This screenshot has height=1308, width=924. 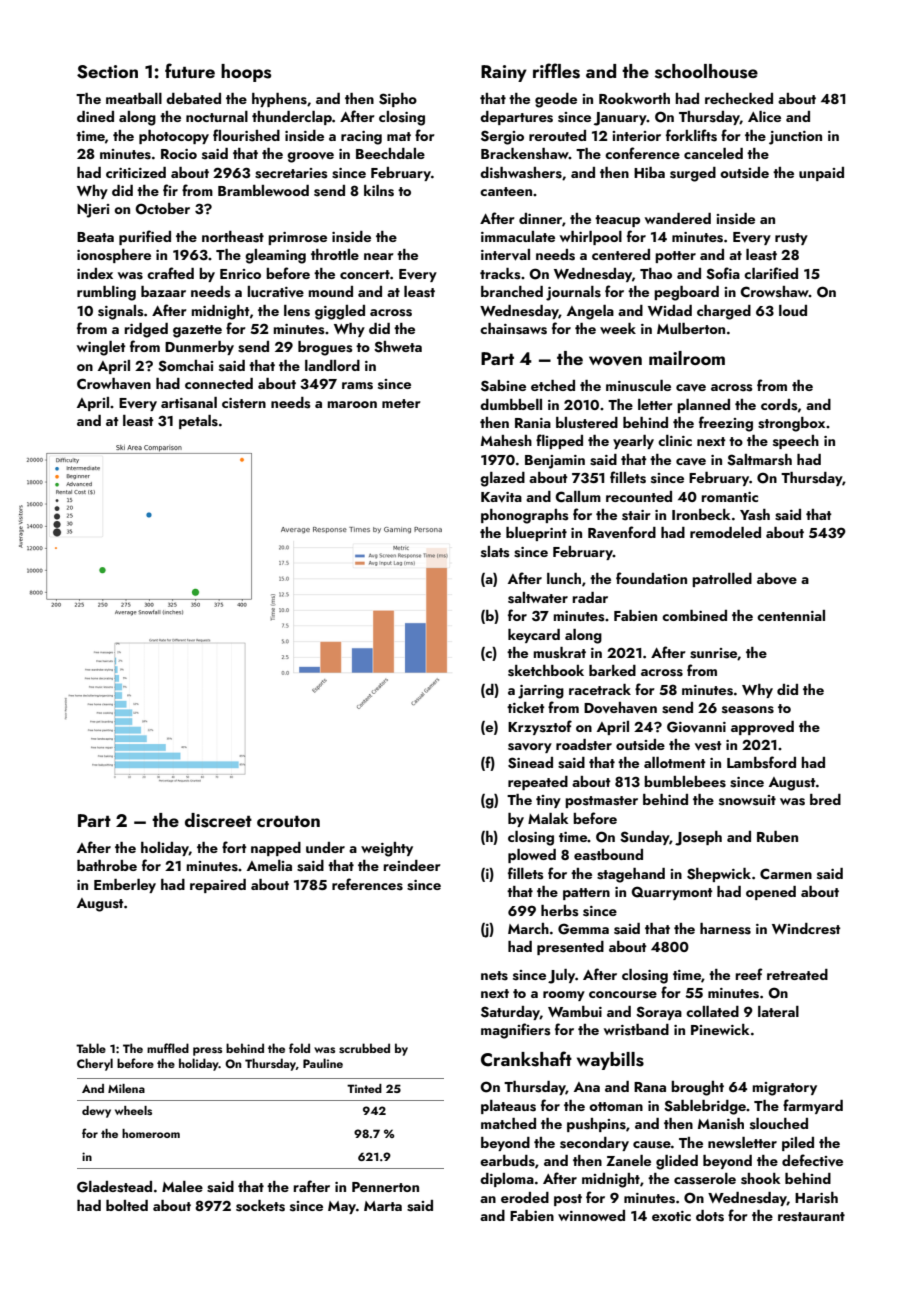 I want to click on wandered, so click(x=678, y=218).
